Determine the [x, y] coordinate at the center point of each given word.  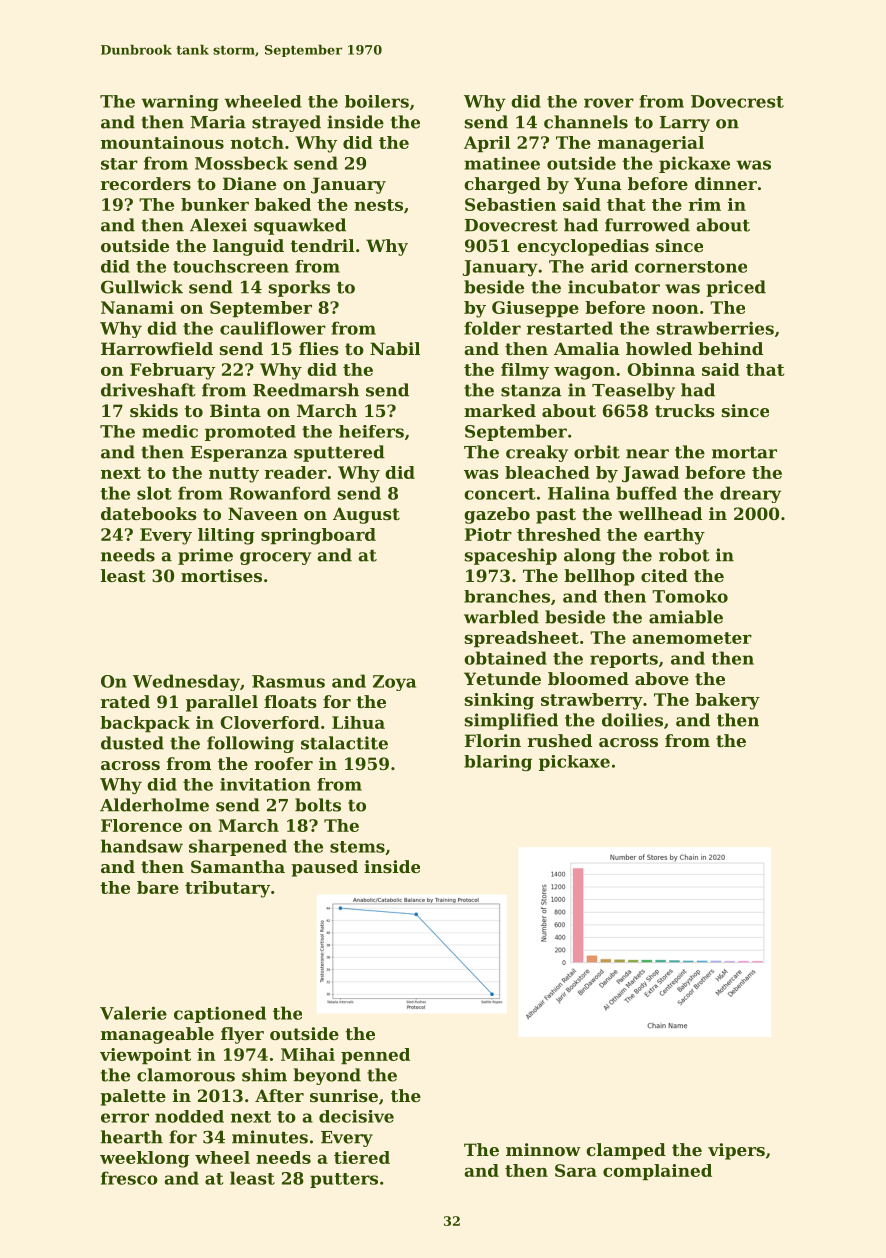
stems [357, 847]
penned [375, 1056]
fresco [129, 1178]
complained [657, 1172]
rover [609, 103]
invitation [265, 784]
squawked [300, 226]
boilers [377, 101]
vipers [736, 1151]
